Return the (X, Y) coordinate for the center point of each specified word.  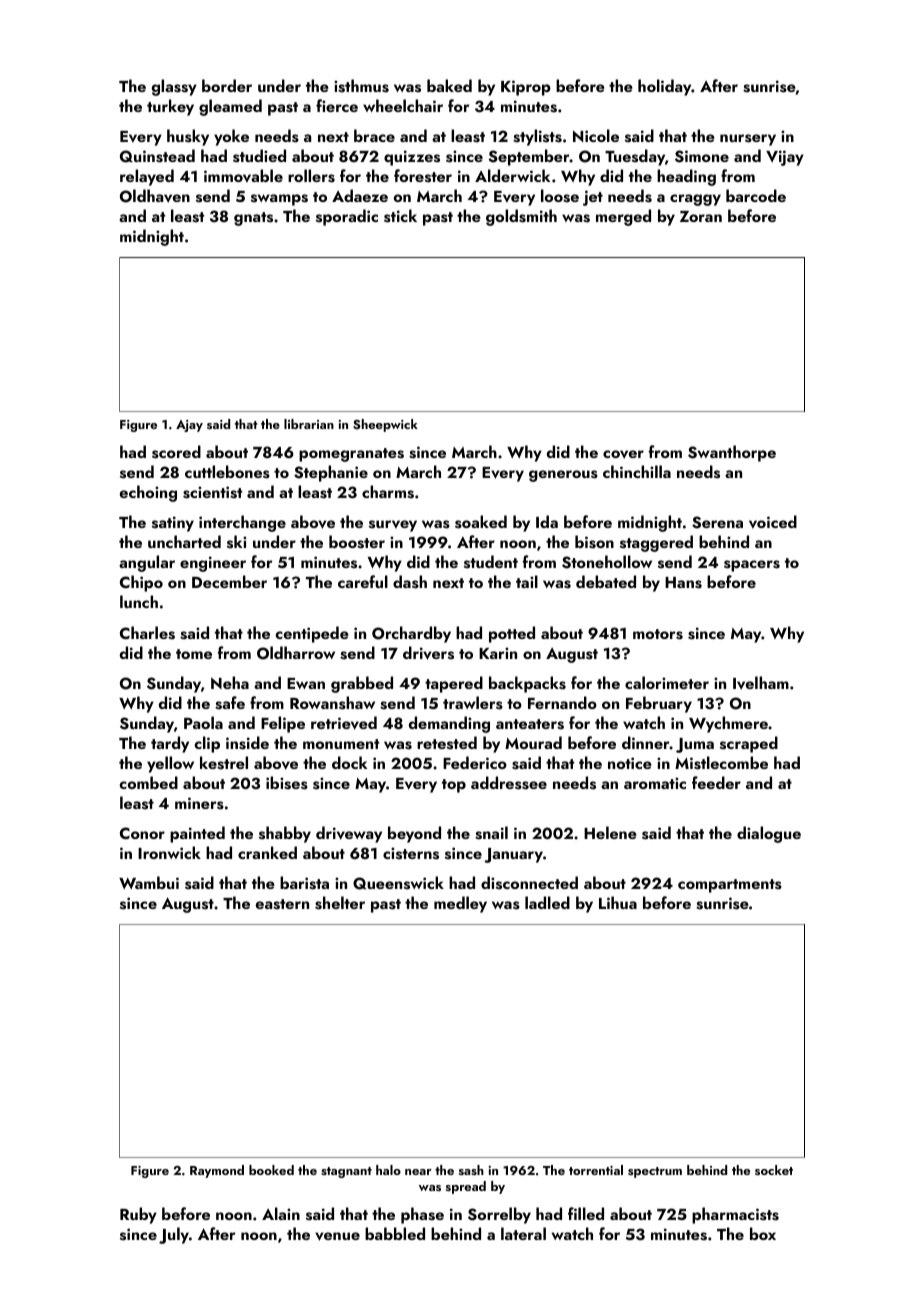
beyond (414, 834)
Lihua (618, 902)
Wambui (149, 882)
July (174, 1235)
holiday (665, 87)
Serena (717, 522)
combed (148, 782)
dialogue (769, 834)
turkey (170, 107)
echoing (148, 493)
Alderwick (512, 175)
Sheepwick (385, 425)
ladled (547, 902)
